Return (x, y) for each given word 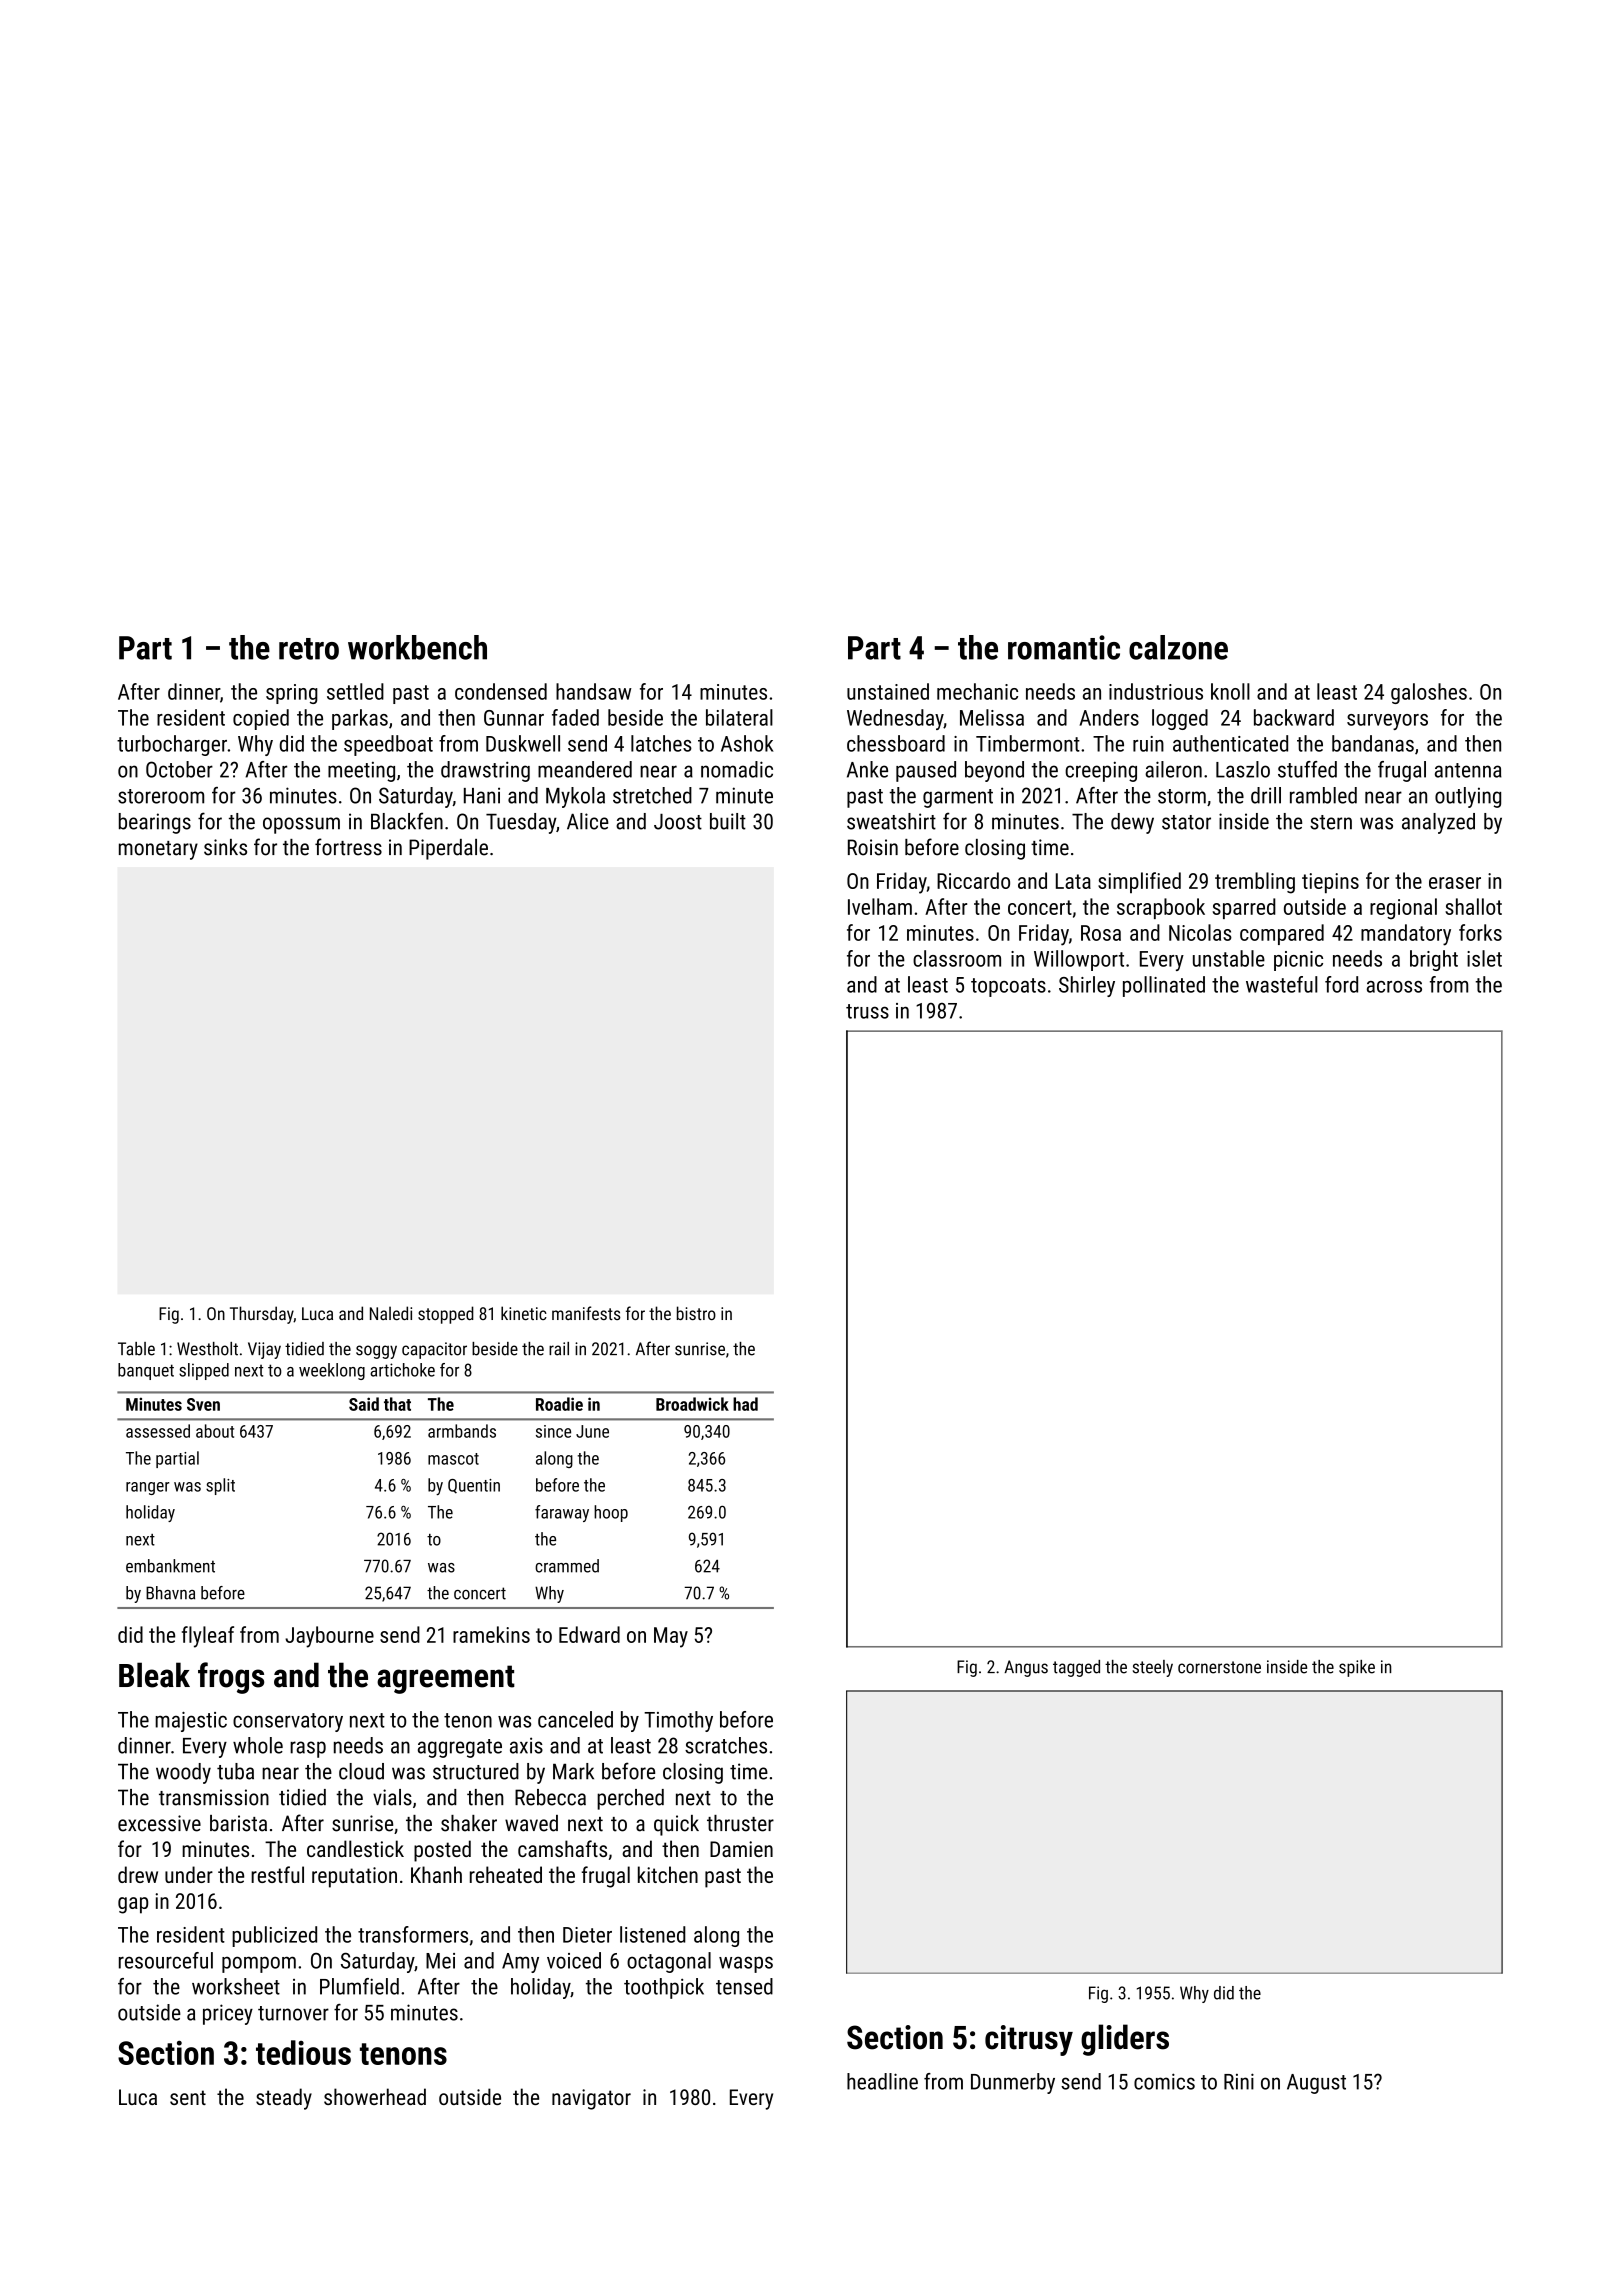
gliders (1125, 2040)
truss (867, 1011)
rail (559, 1349)
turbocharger (172, 745)
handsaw (594, 691)
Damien (741, 1849)
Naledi (391, 1313)
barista (238, 1823)
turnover (293, 2013)
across (1394, 987)
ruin (1148, 744)
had (745, 1404)
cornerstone (1219, 1667)
